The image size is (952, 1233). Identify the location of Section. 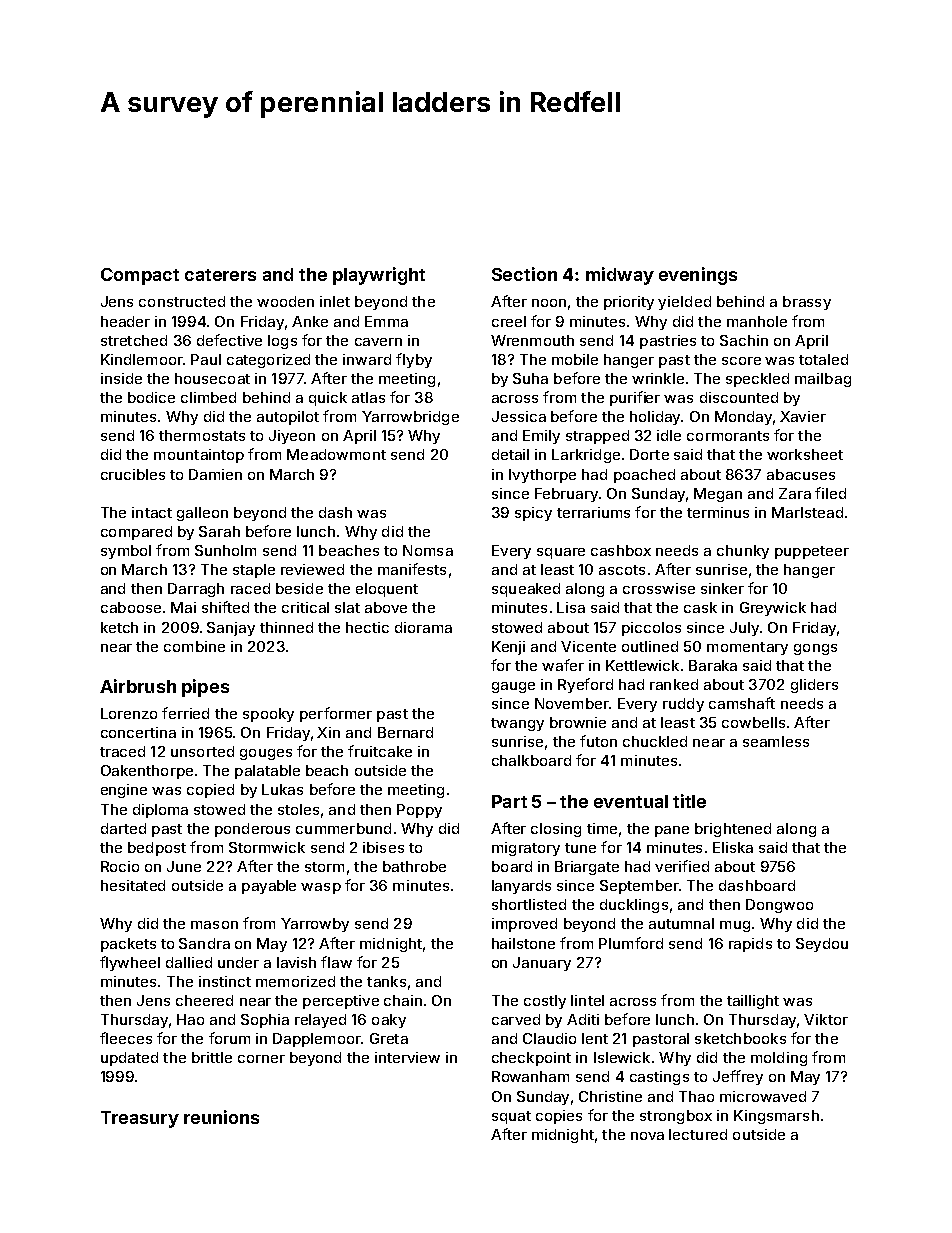
(524, 274).
